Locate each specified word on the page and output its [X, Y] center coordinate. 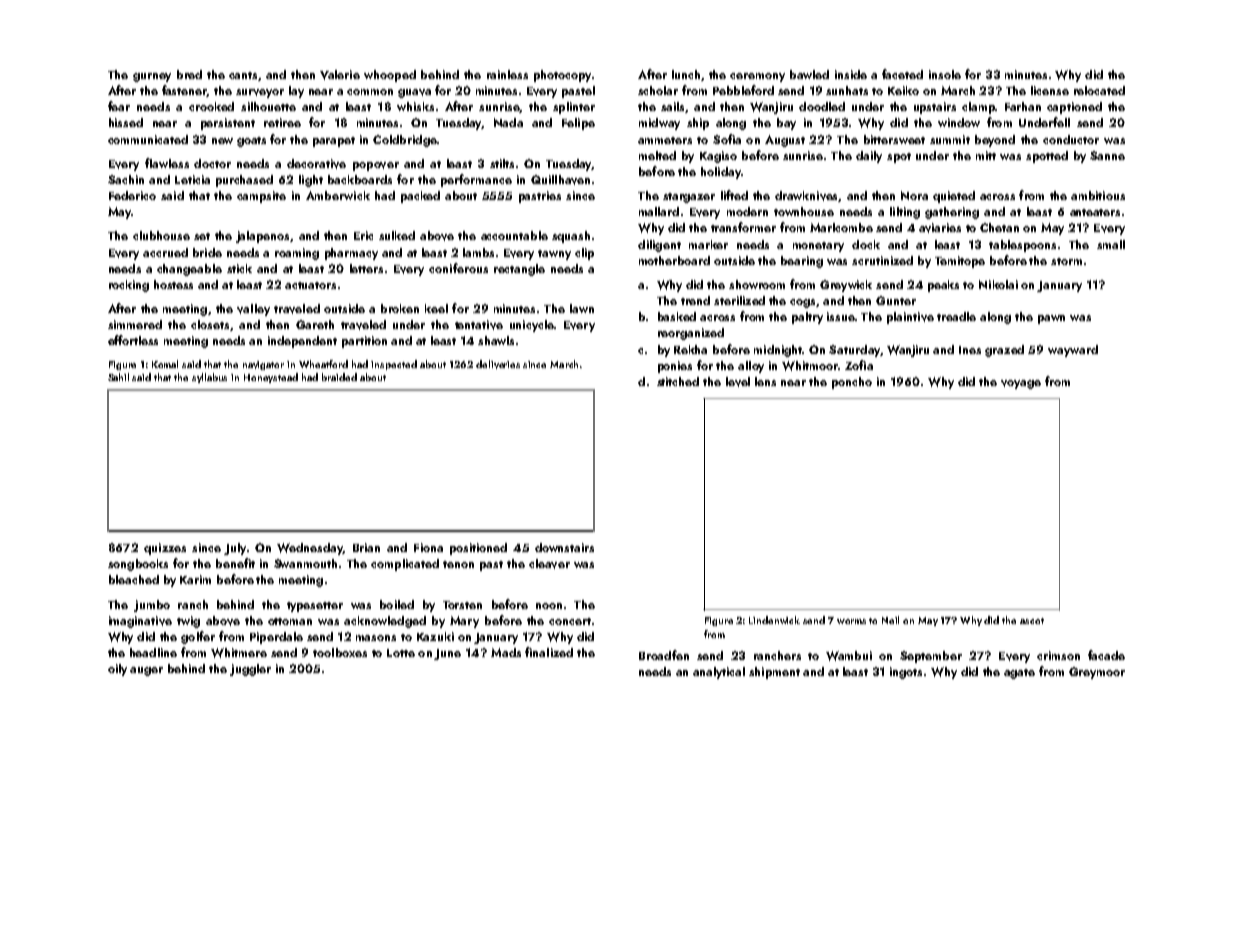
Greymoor [1097, 673]
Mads [506, 652]
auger [146, 671]
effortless [133, 340]
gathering [952, 213]
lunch [686, 74]
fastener [184, 91]
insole [945, 74]
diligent [659, 246]
